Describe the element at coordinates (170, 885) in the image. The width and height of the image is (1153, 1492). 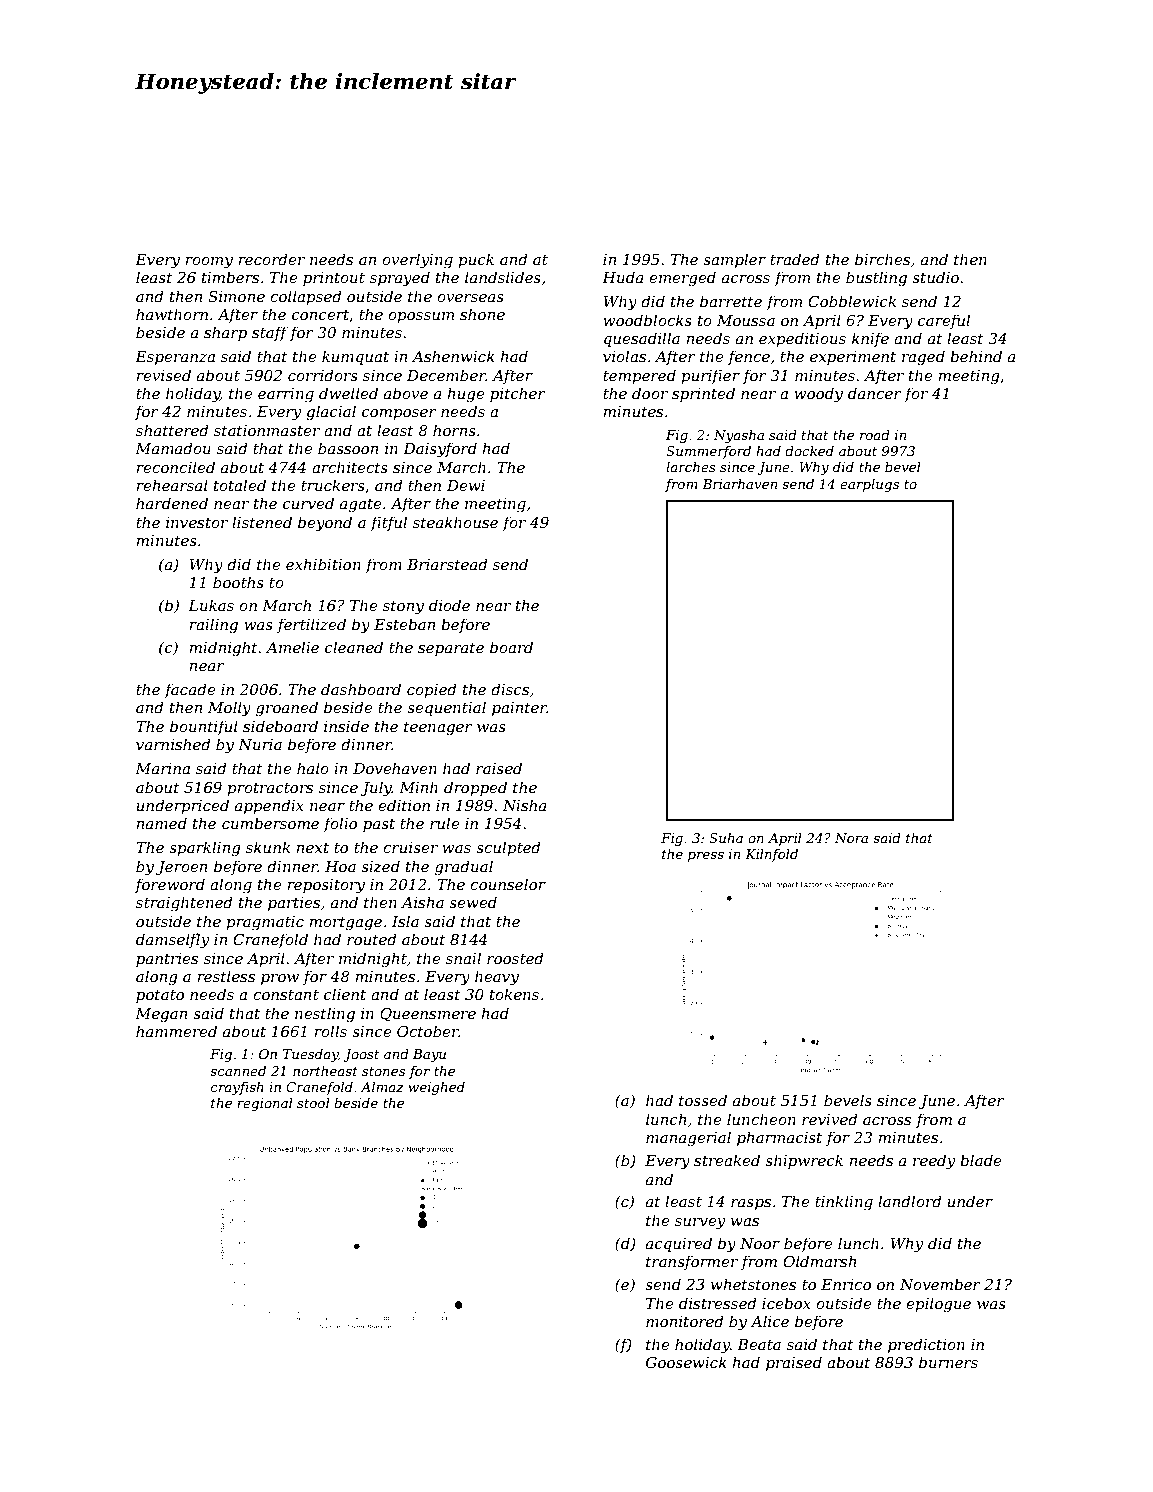
I see `foreword` at that location.
